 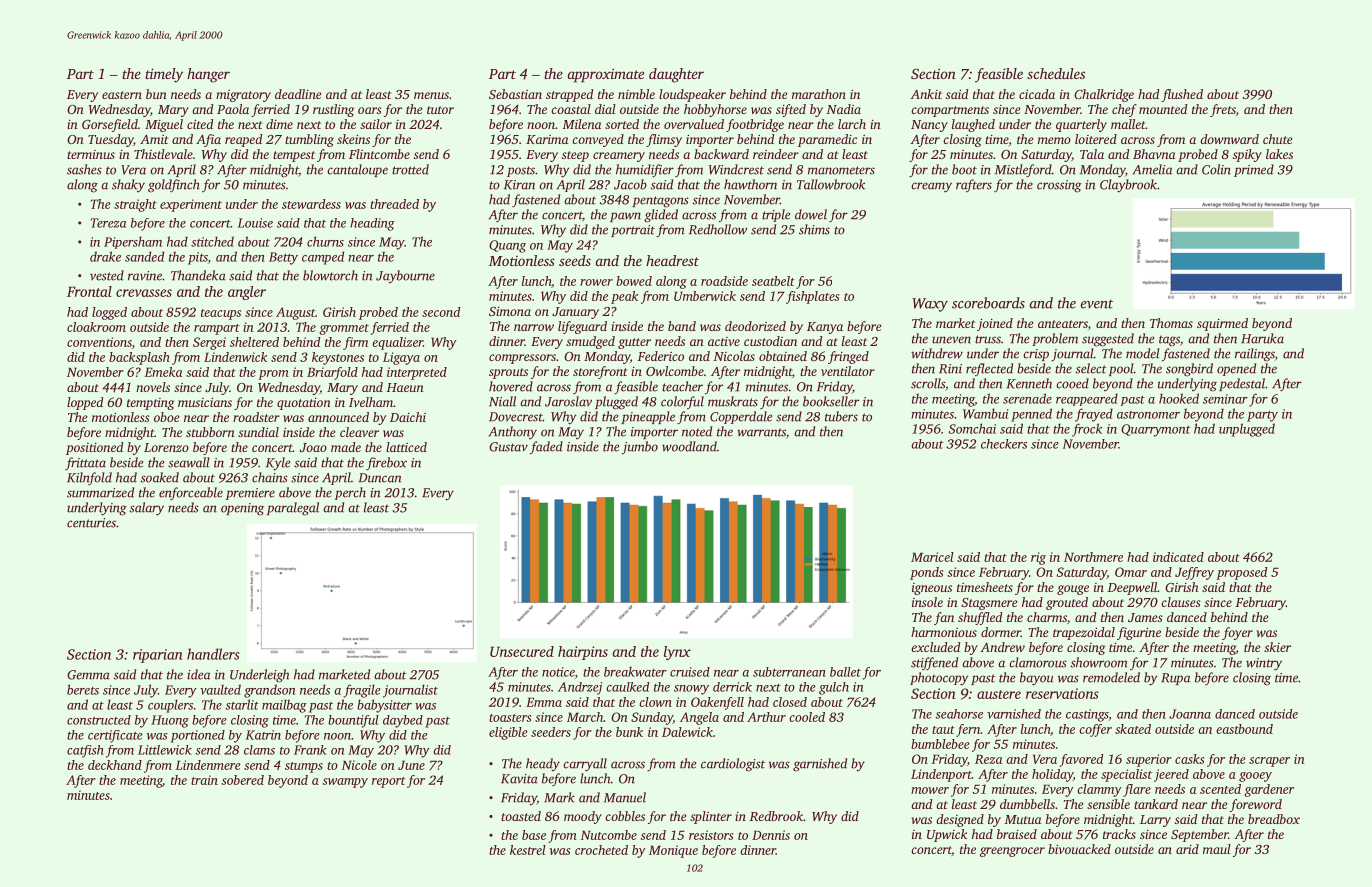 I want to click on kestrel, so click(x=528, y=850).
